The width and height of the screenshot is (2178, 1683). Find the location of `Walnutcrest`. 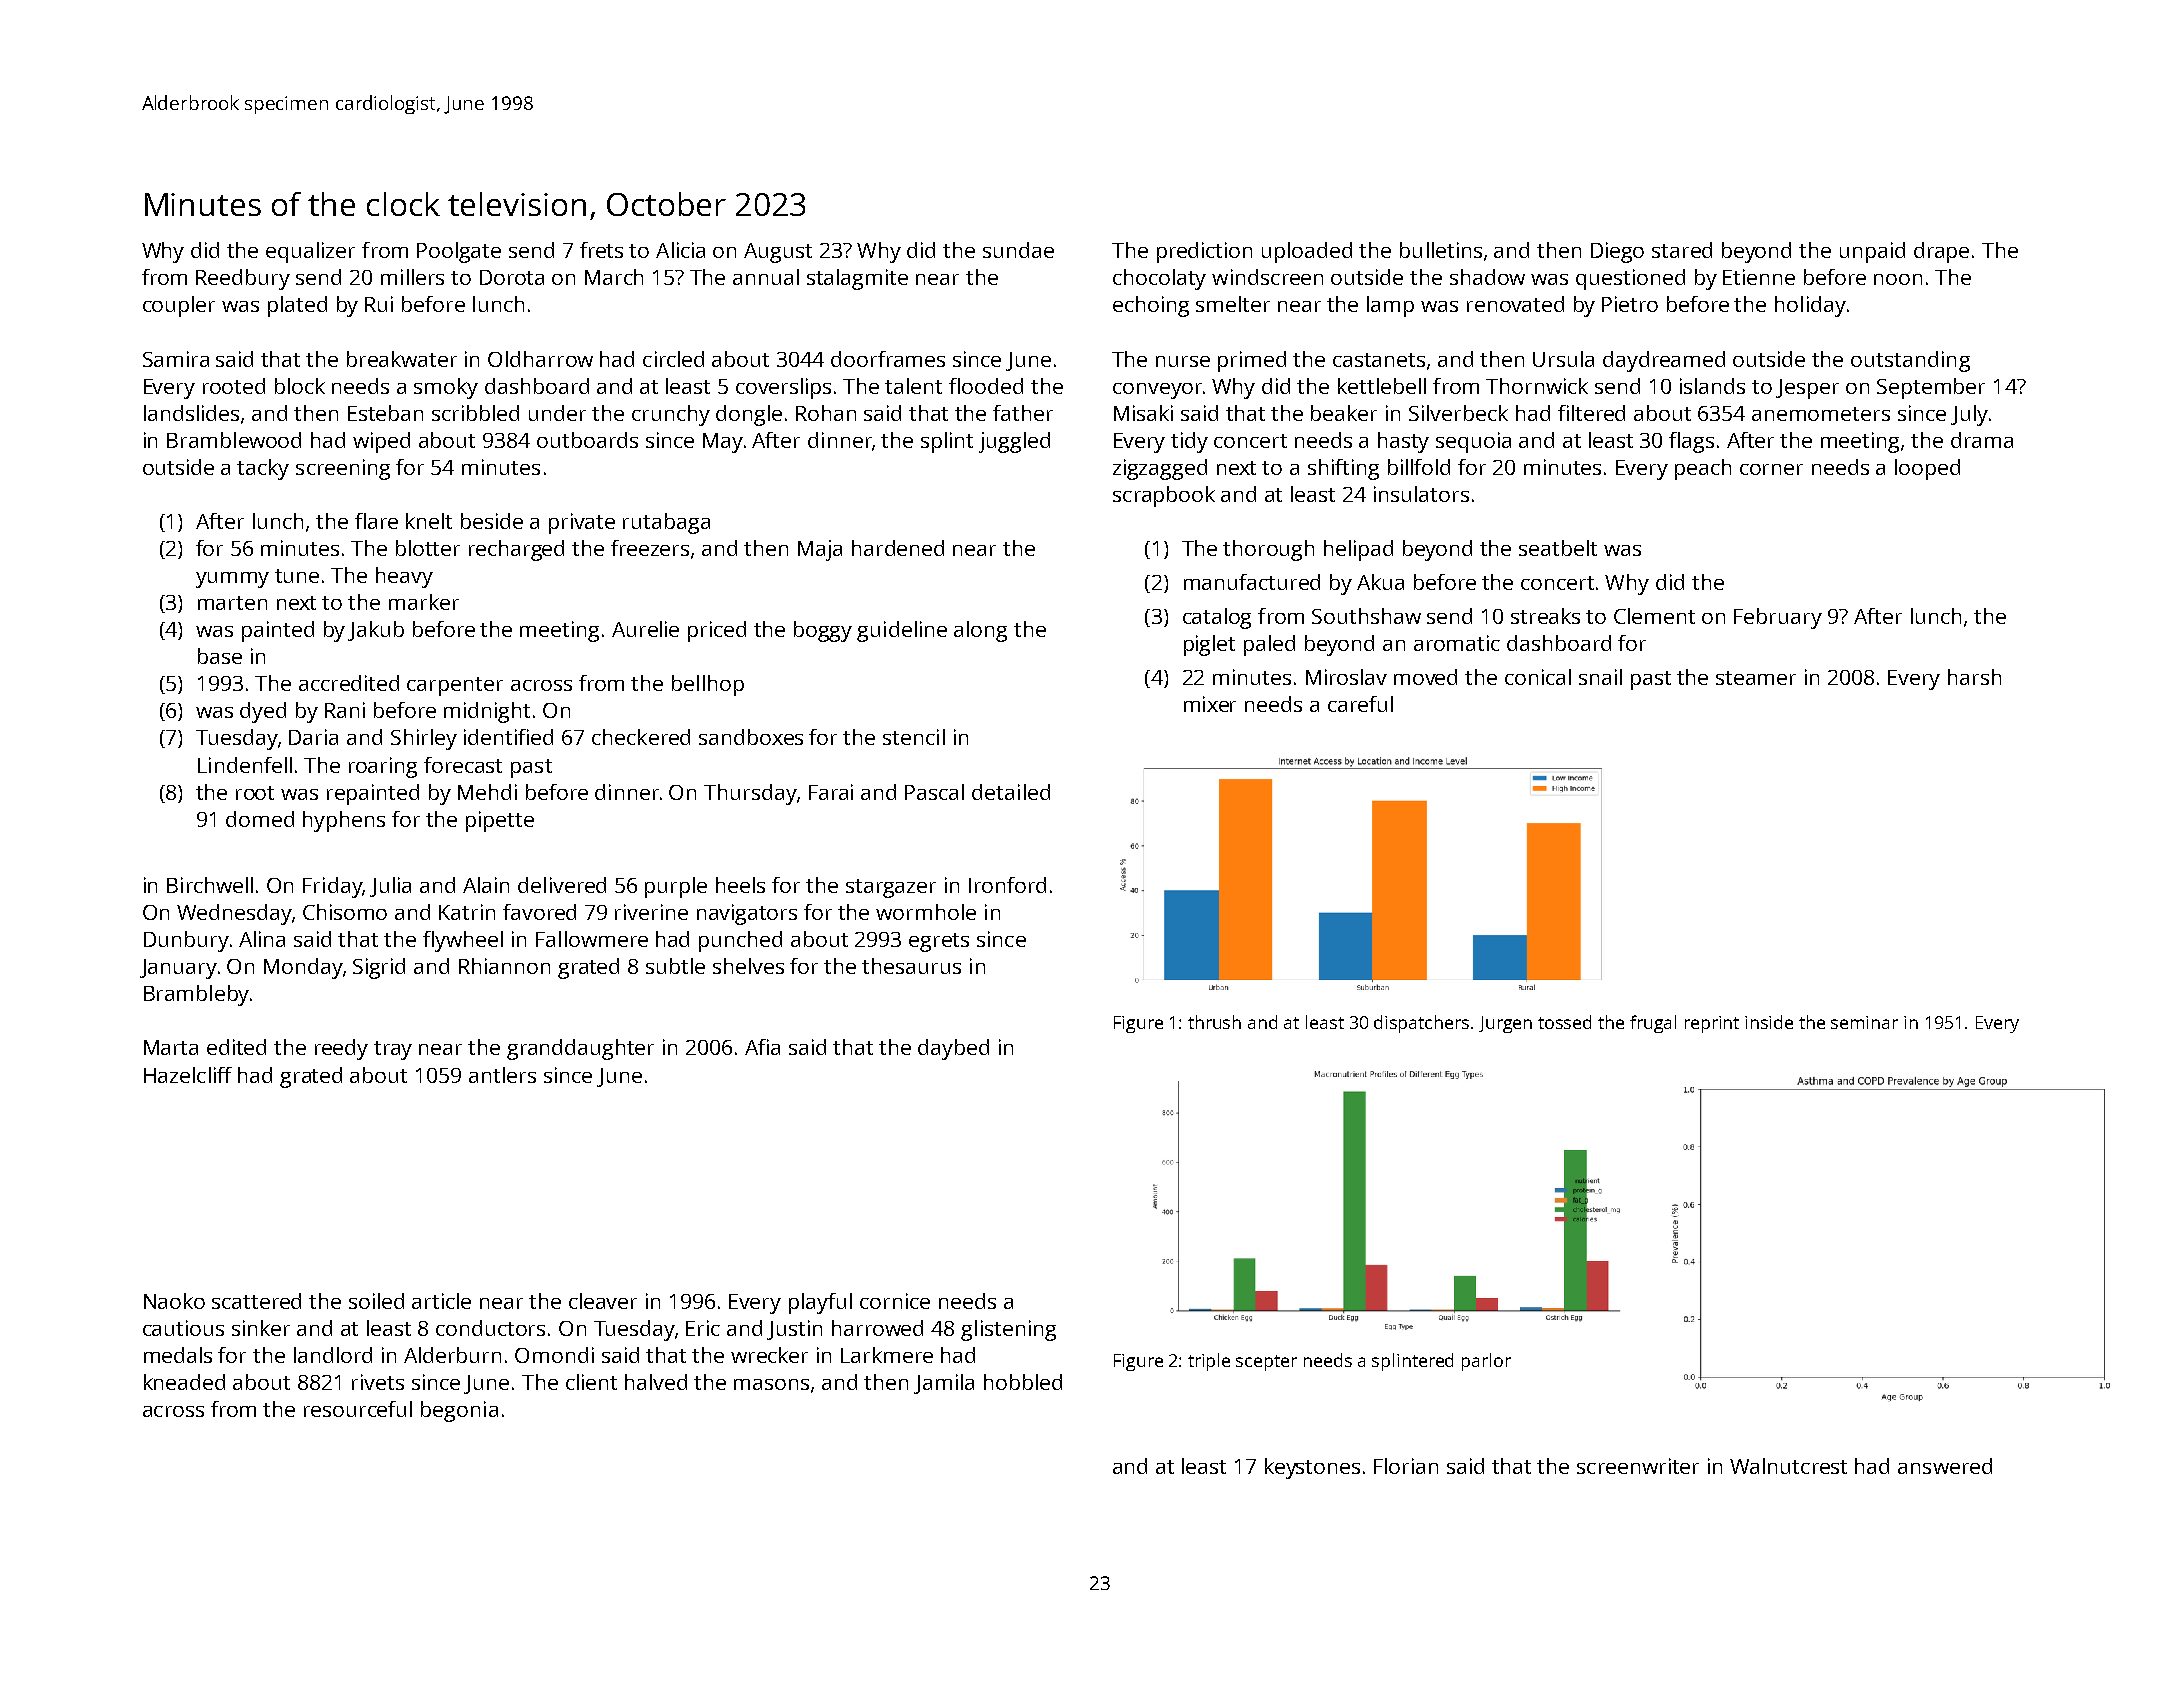

Walnutcrest is located at coordinates (1788, 1466).
